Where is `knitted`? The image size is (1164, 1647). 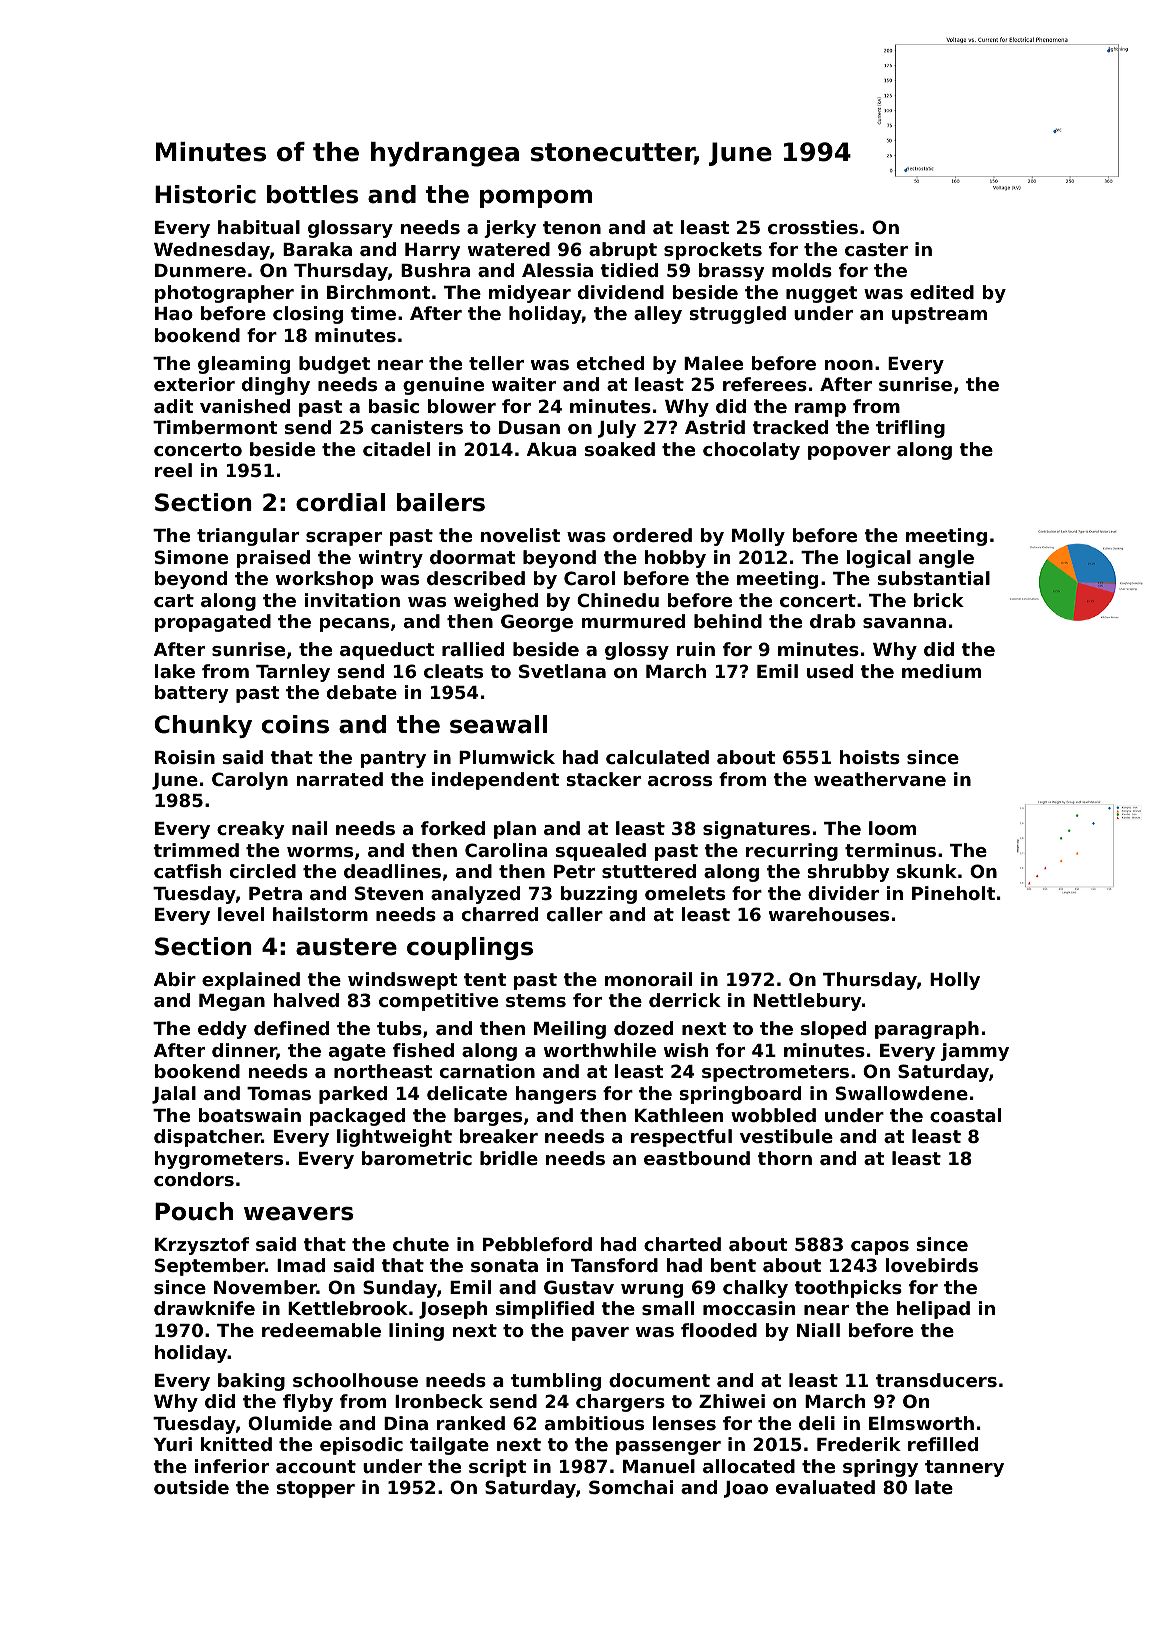
knitted is located at coordinates (236, 1444).
